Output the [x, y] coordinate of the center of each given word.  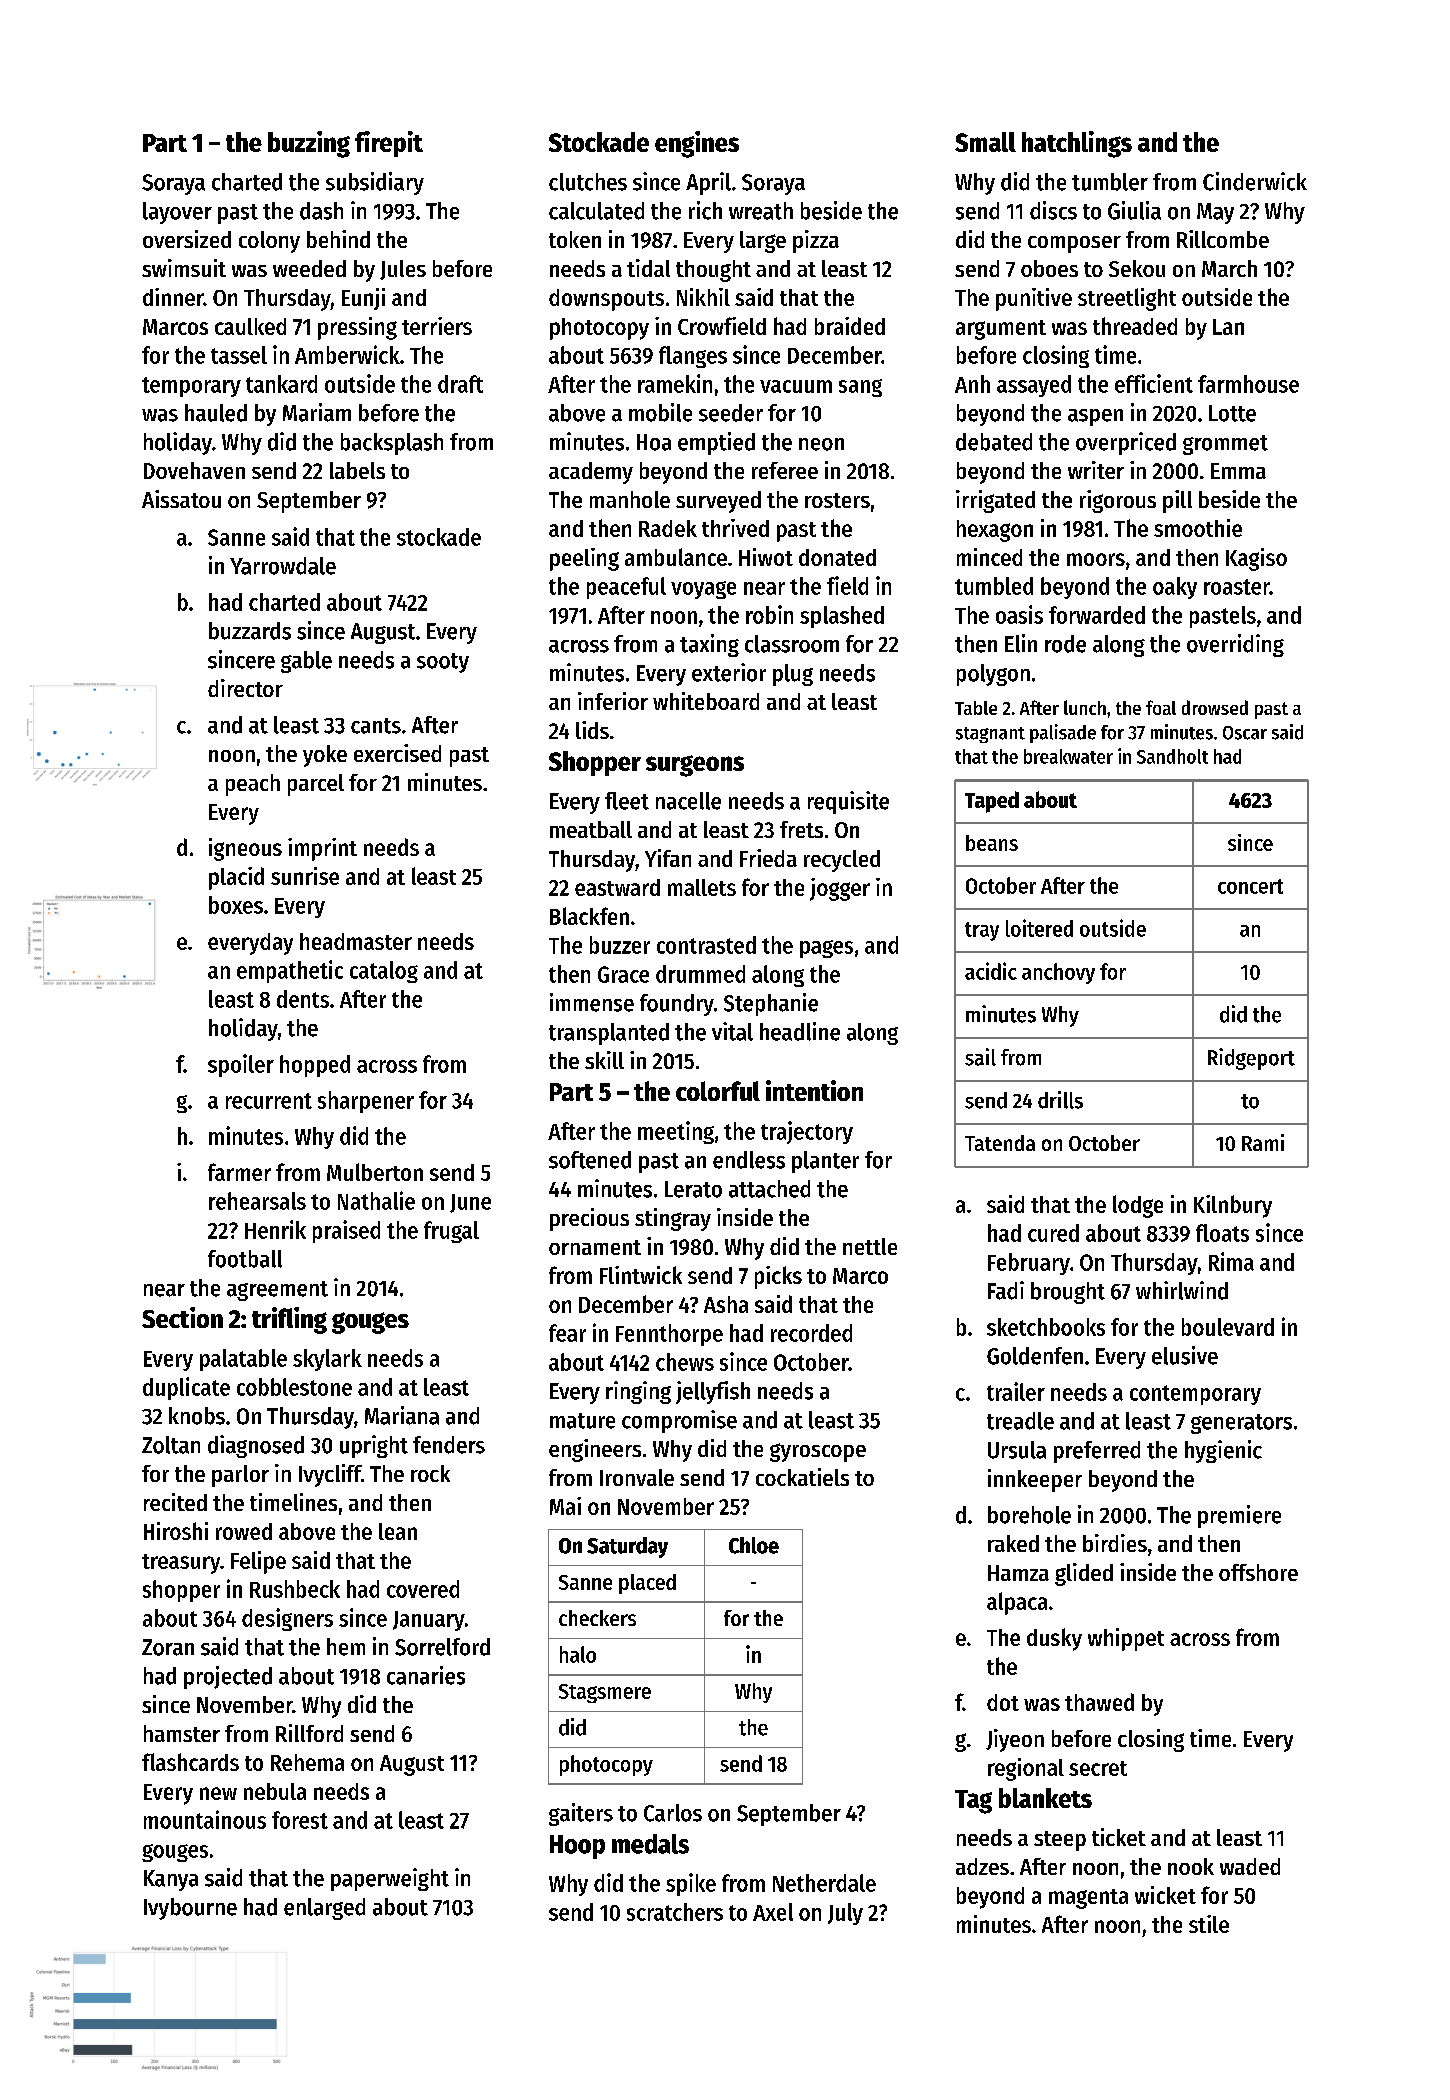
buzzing [309, 144]
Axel [773, 1912]
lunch [1085, 707]
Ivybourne [190, 1909]
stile [1209, 1924]
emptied [716, 443]
